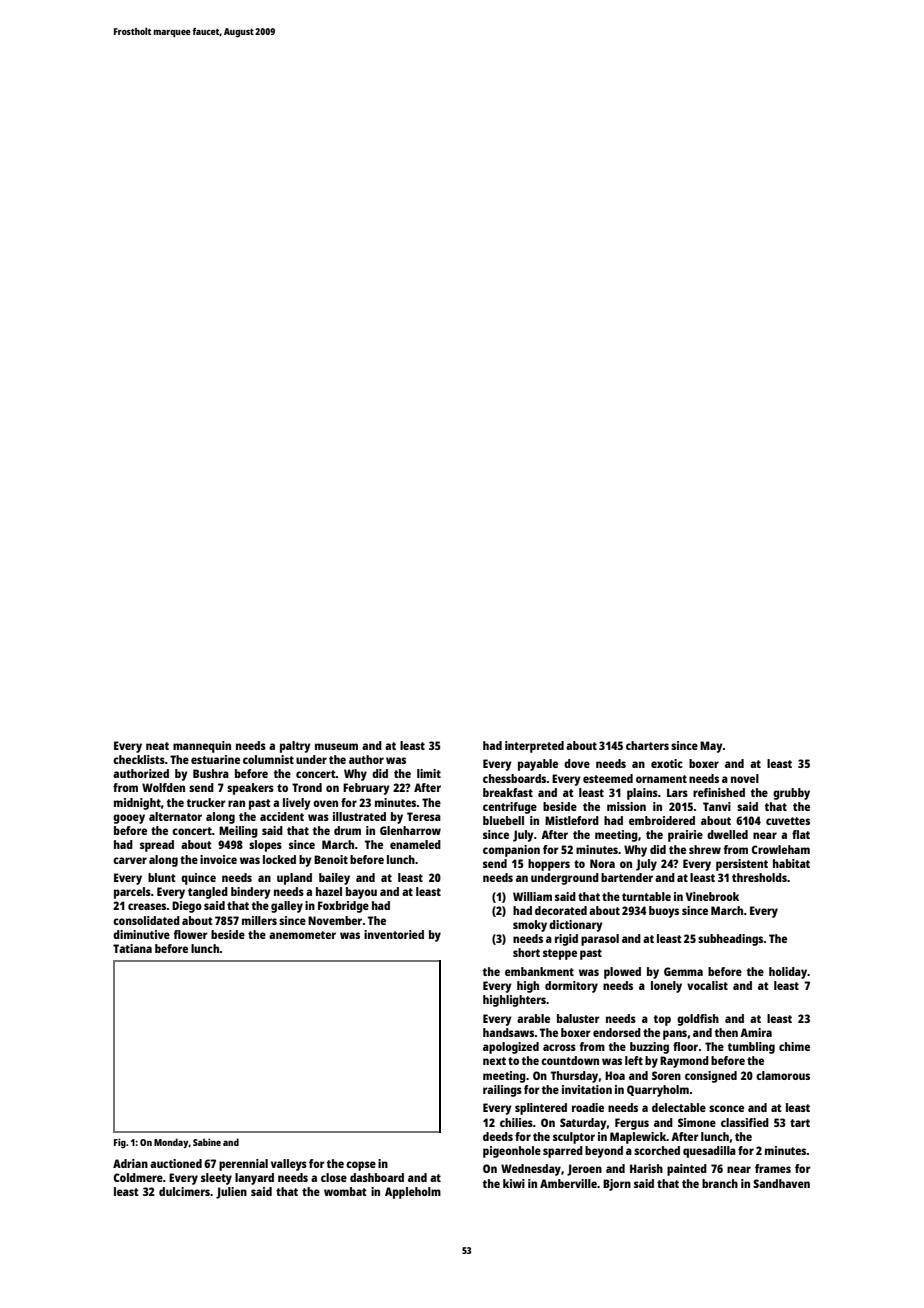  What do you see at coordinates (539, 971) in the image?
I see `embankment` at bounding box center [539, 971].
